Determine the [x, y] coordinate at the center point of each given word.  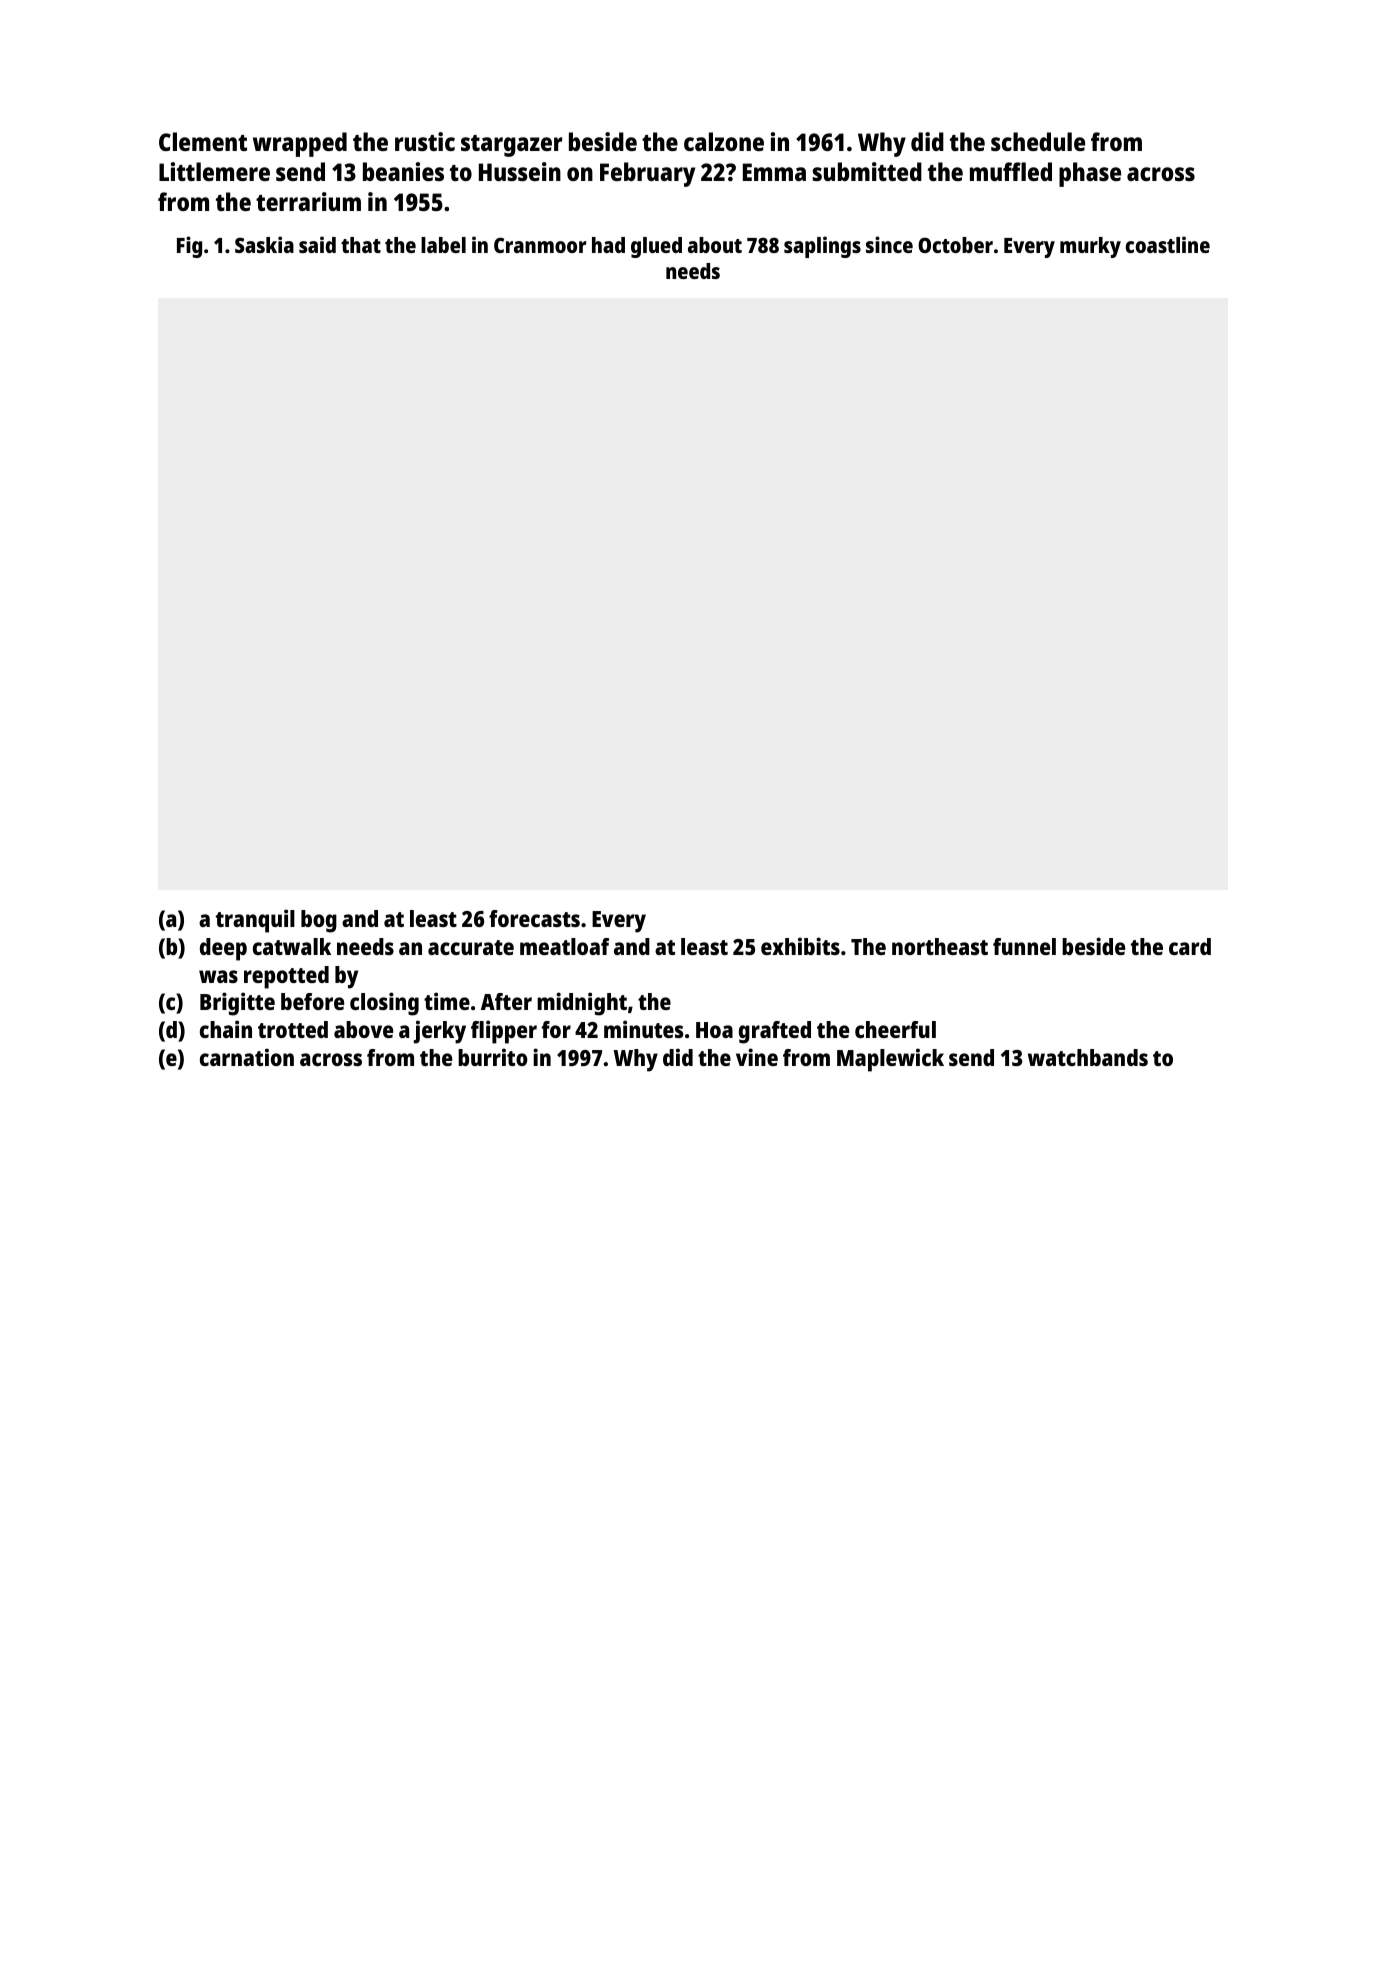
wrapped [300, 144]
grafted [775, 1032]
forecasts [534, 918]
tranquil [255, 921]
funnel [1024, 946]
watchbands [1088, 1057]
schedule [1038, 141]
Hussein [520, 171]
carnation [247, 1057]
